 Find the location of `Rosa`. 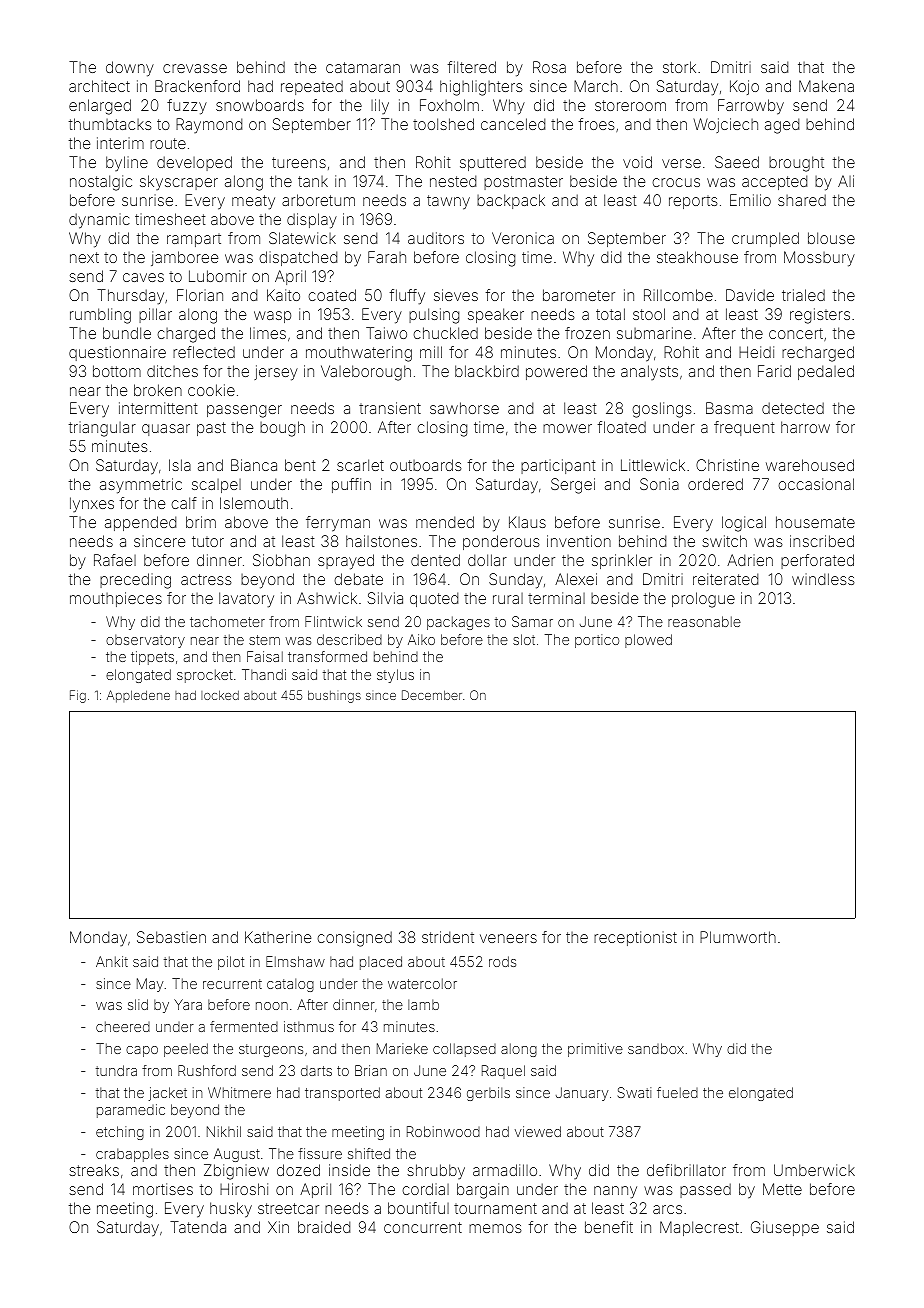

Rosa is located at coordinates (549, 67).
